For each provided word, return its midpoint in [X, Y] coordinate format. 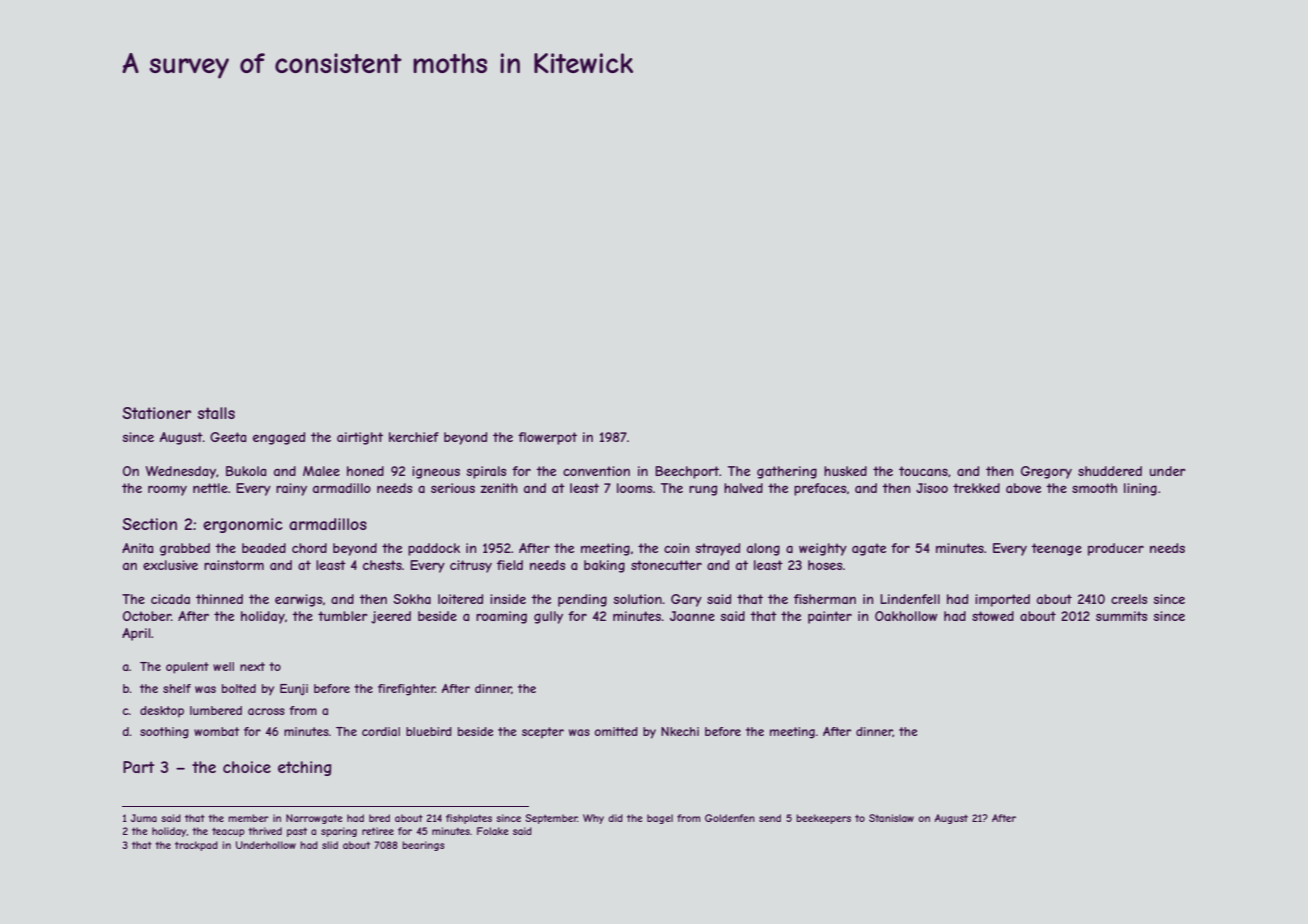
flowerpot [547, 438]
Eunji [294, 690]
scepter [543, 733]
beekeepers [823, 819]
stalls [216, 413]
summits [1121, 616]
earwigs [298, 600]
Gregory [1046, 472]
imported [1002, 600]
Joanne [692, 616]
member [248, 818]
